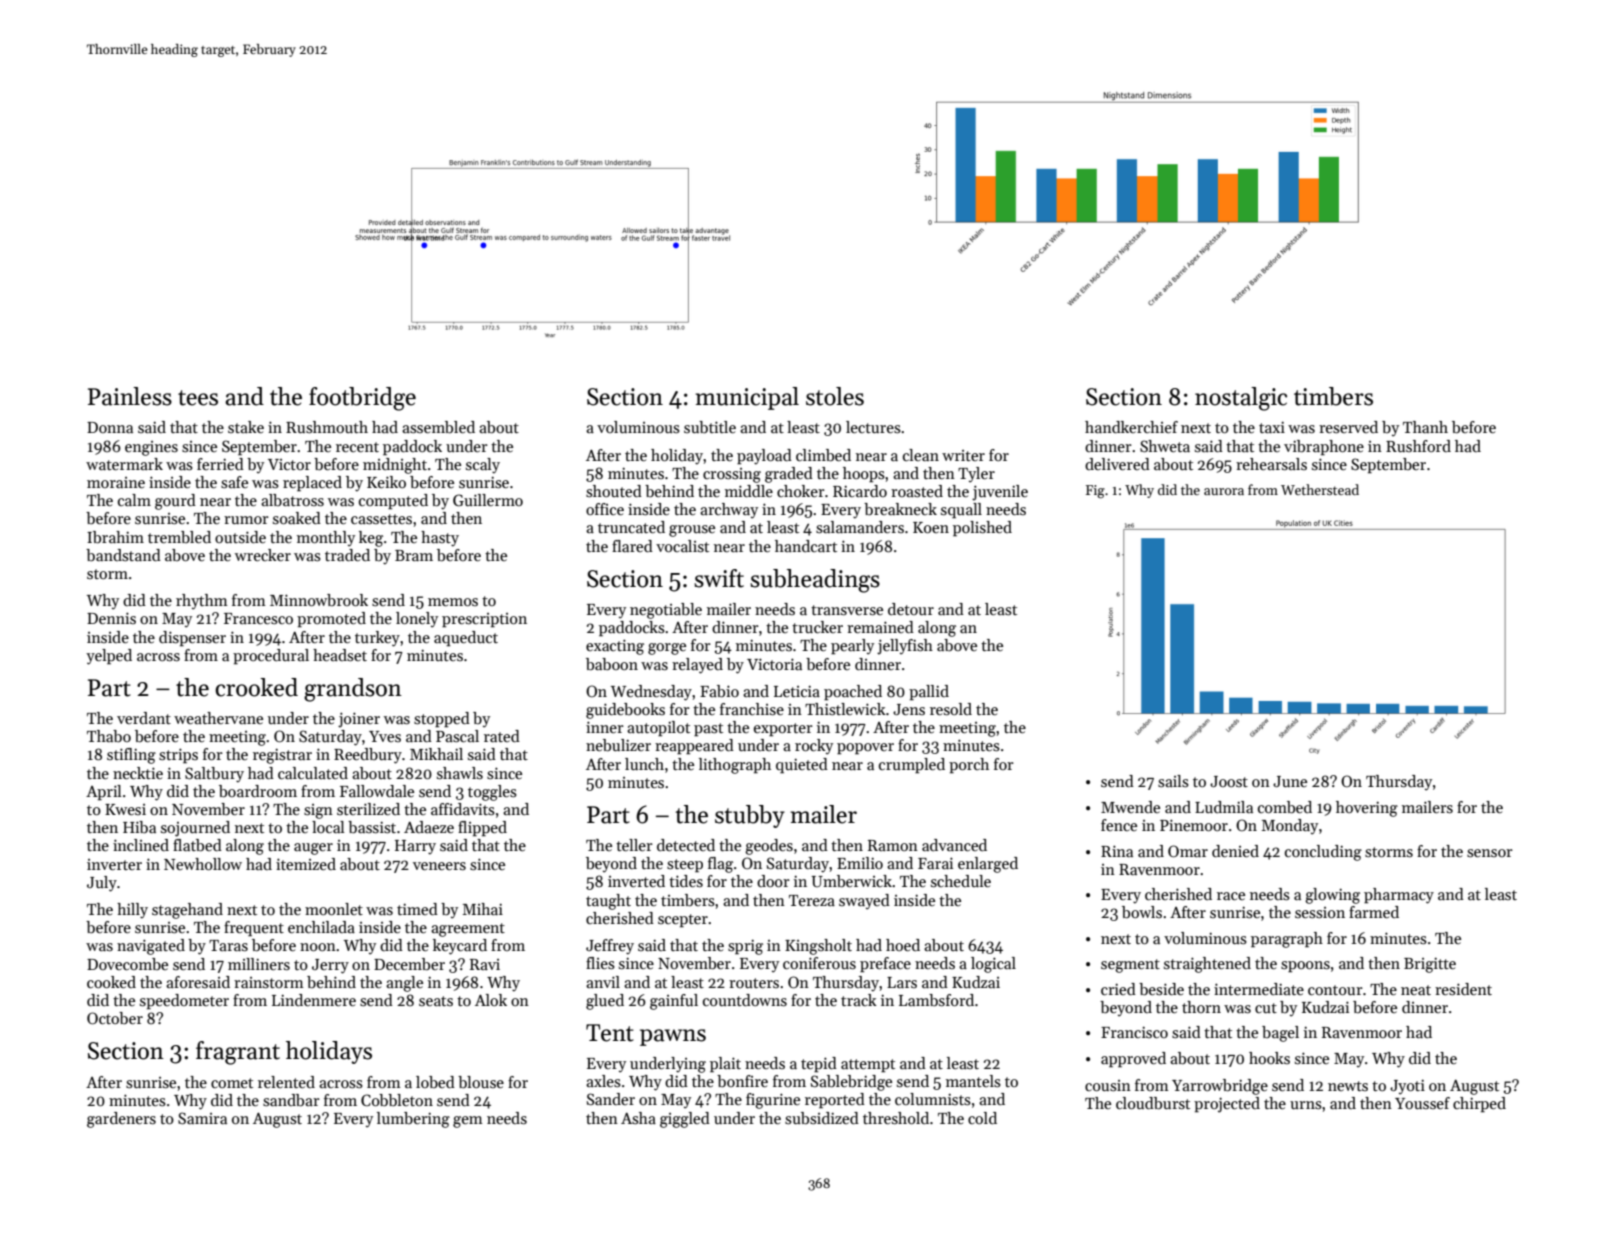  What do you see at coordinates (1231, 896) in the screenshot?
I see `race` at bounding box center [1231, 896].
